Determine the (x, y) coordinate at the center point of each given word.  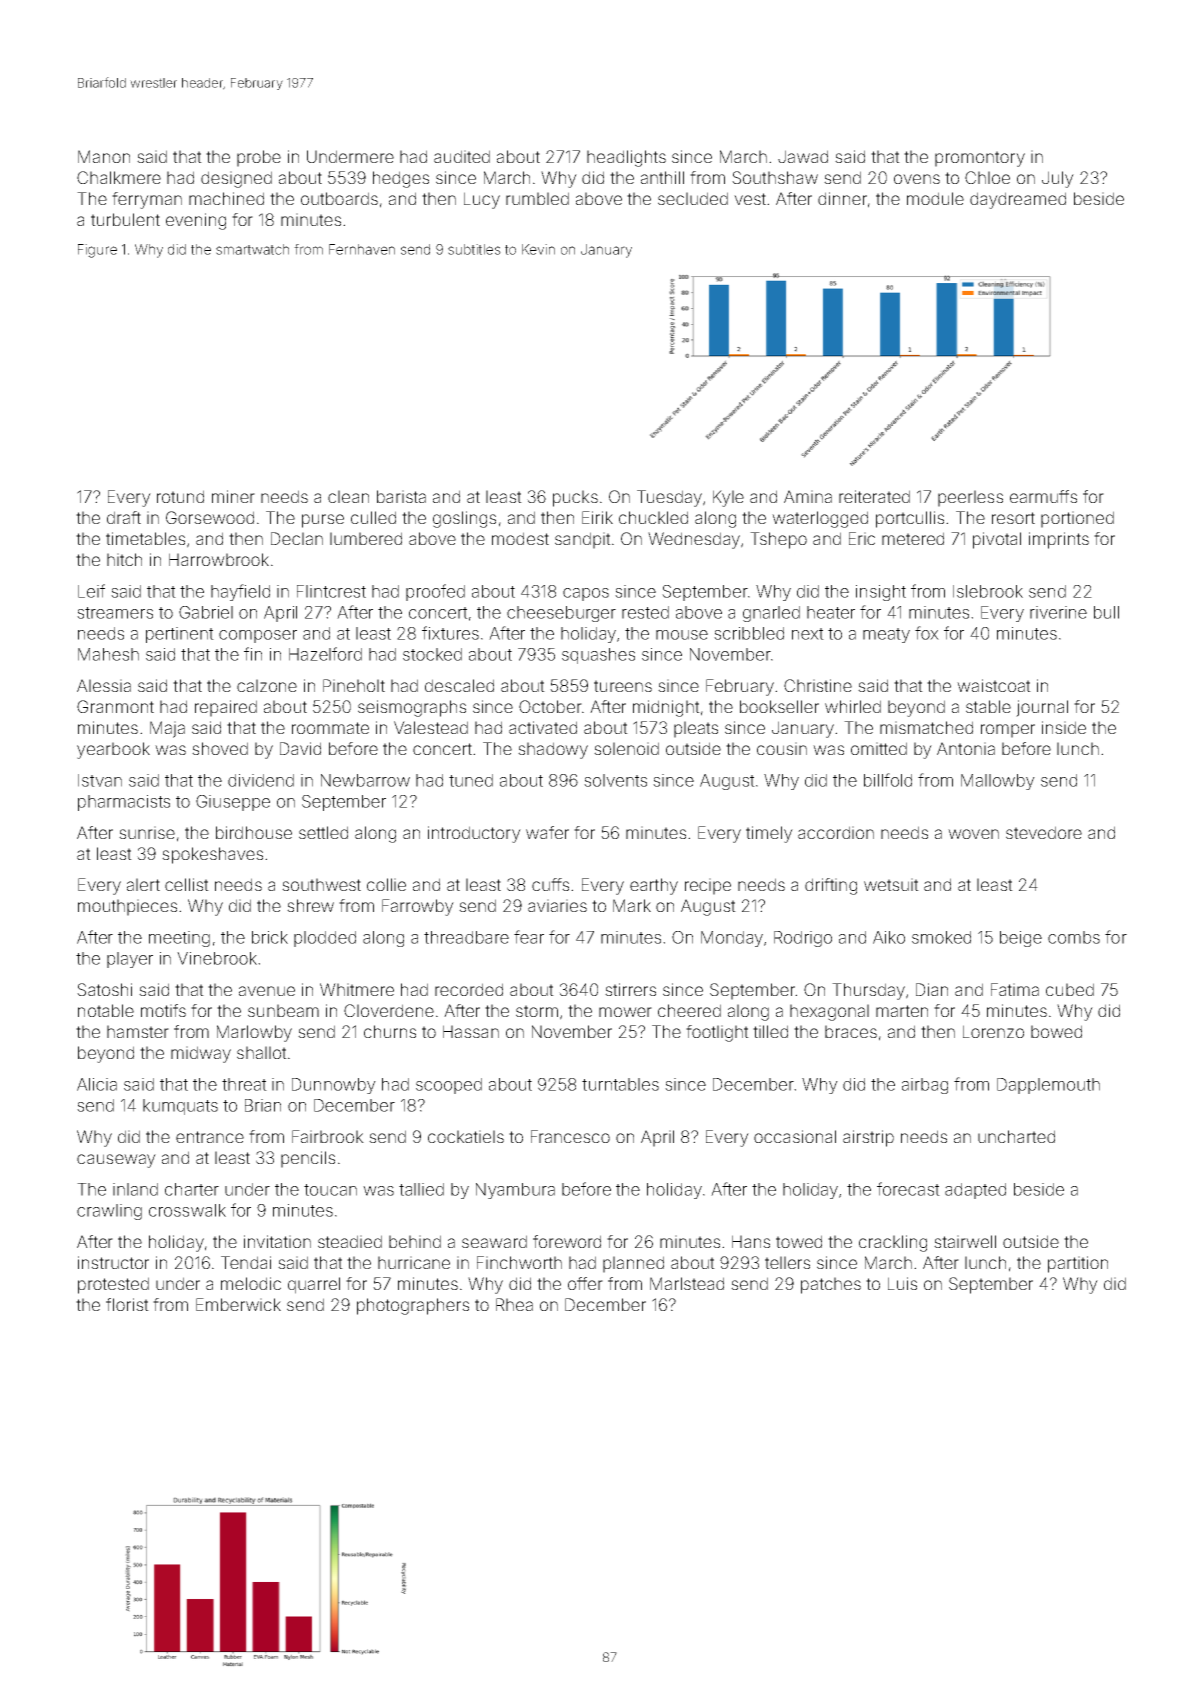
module (935, 198)
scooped (449, 1086)
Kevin (538, 249)
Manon (104, 156)
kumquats (180, 1107)
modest (520, 538)
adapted (975, 1191)
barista (401, 496)
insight (881, 593)
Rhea (514, 1304)
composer (258, 636)
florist (127, 1304)
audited (462, 156)
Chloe (987, 177)
